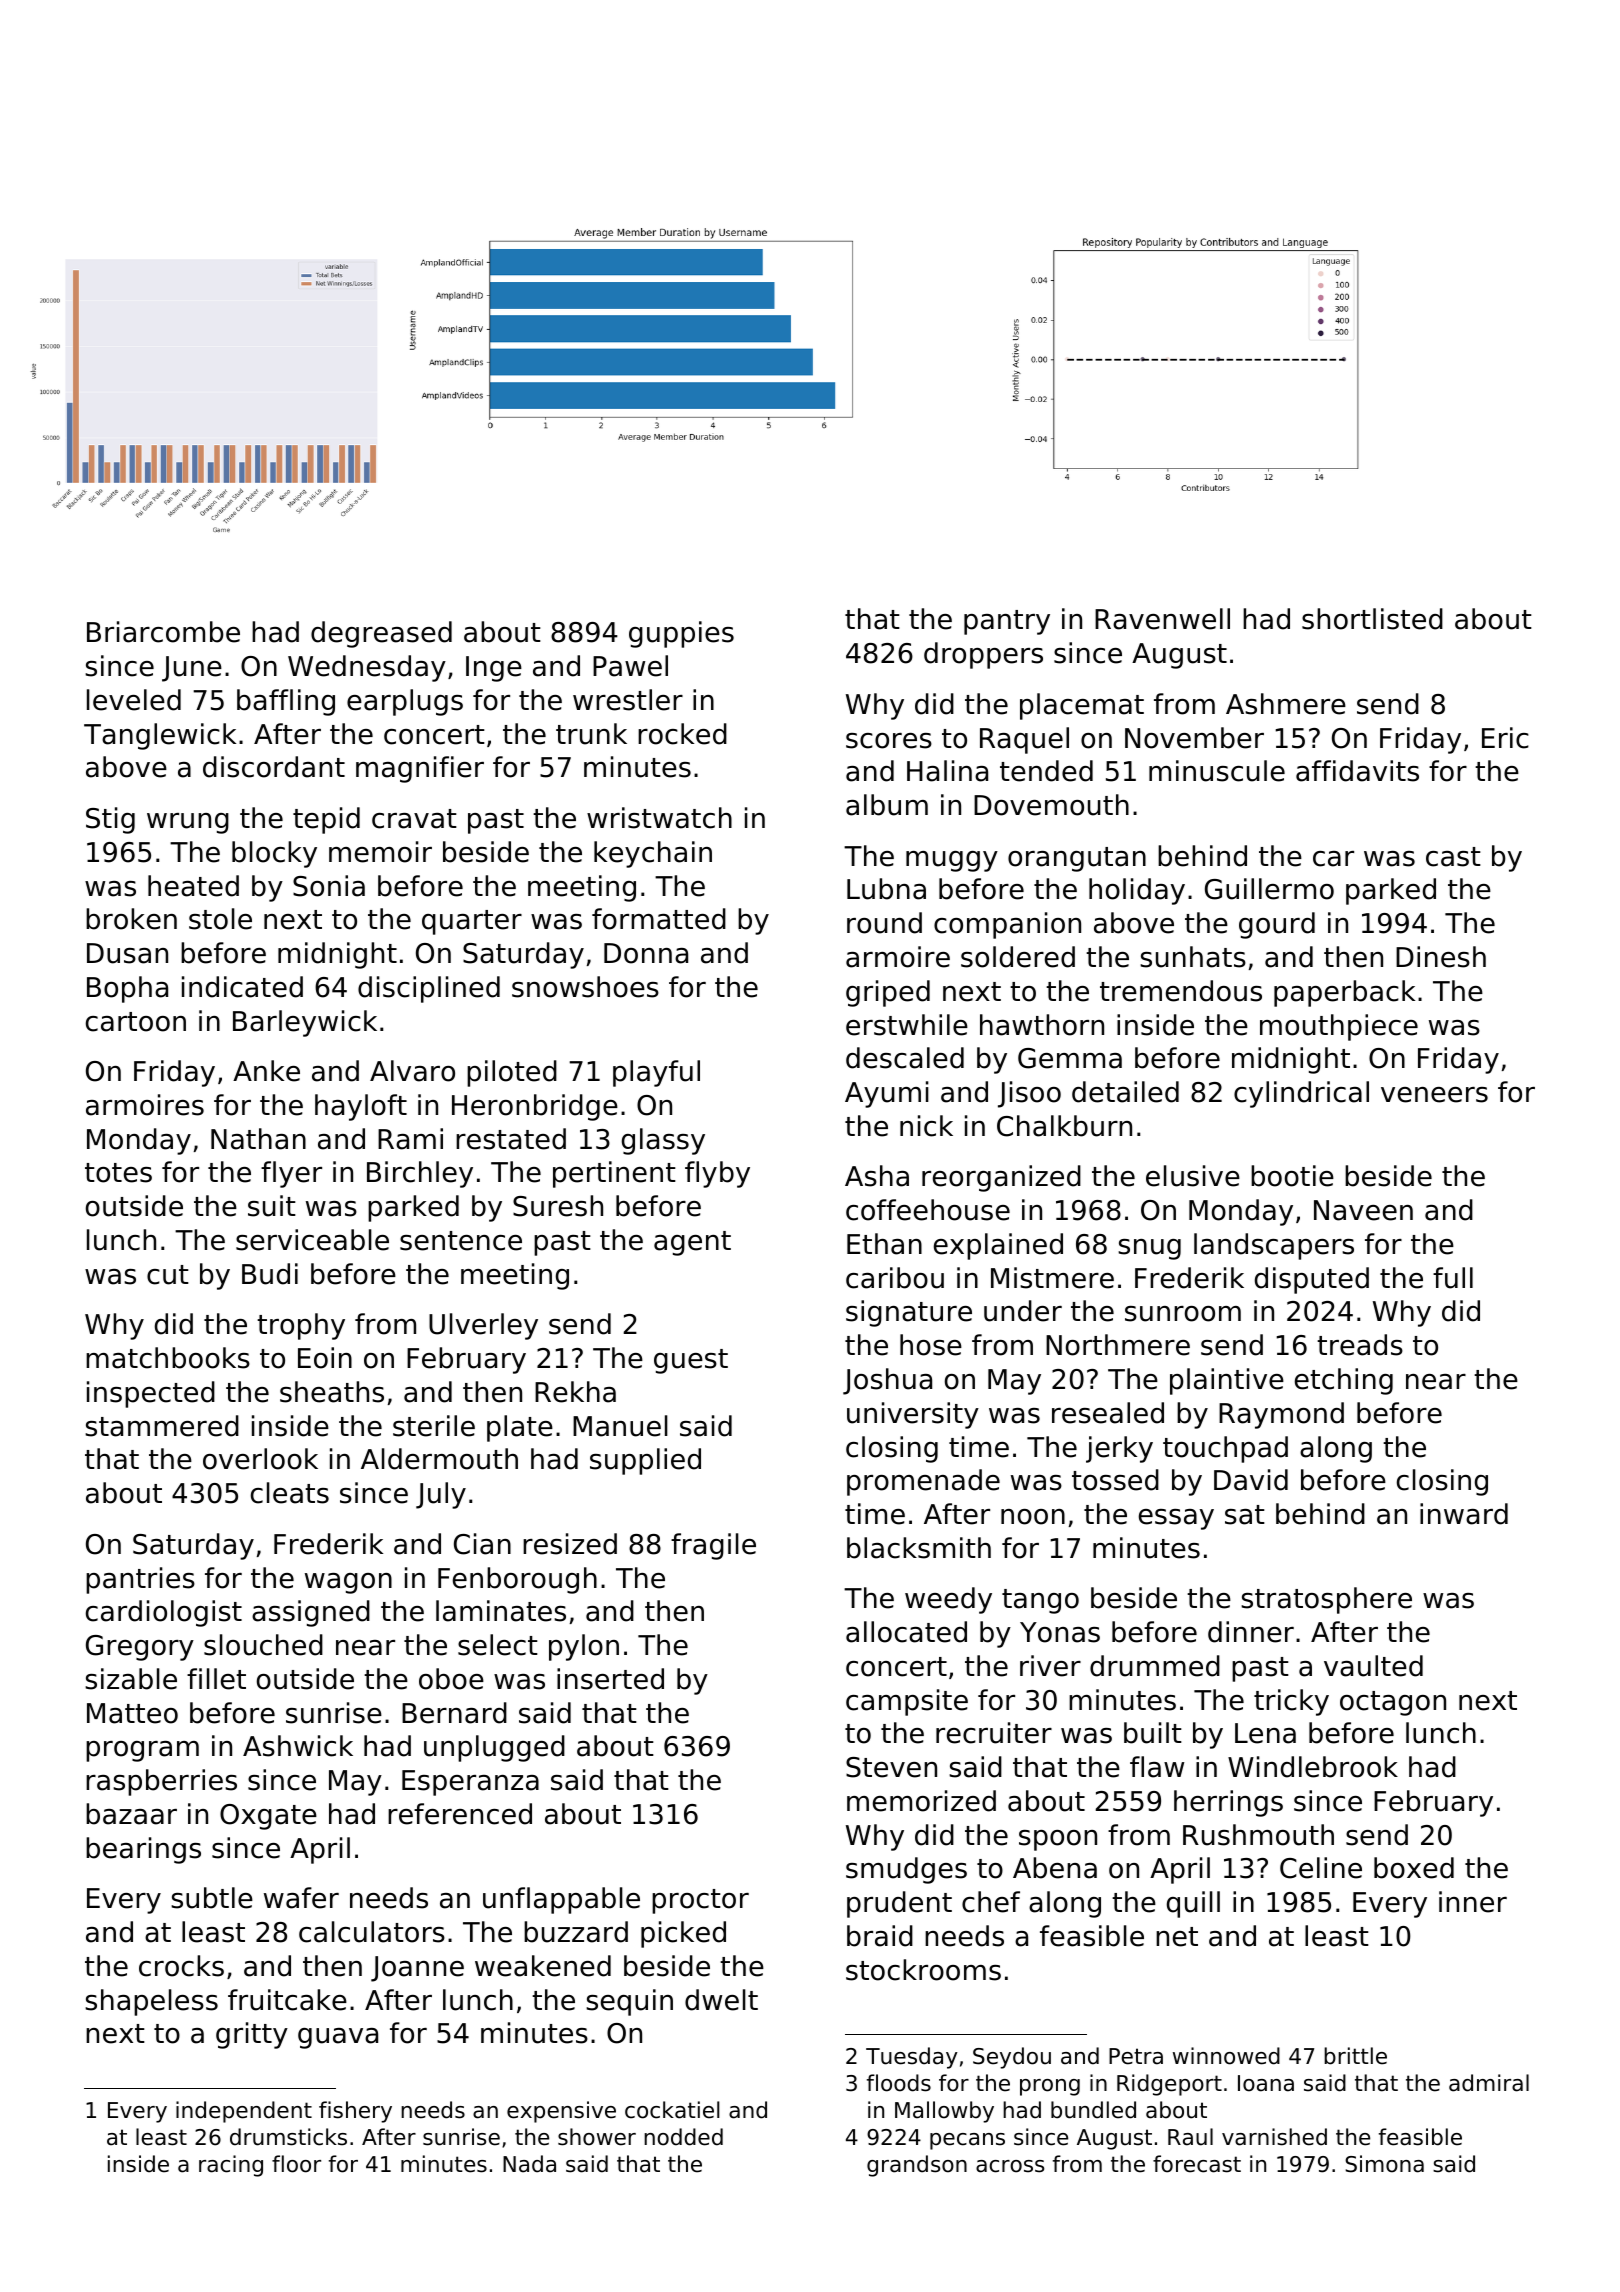 This page has width=1620, height=2292. Describe the element at coordinates (118, 1173) in the page. I see `totes` at that location.
